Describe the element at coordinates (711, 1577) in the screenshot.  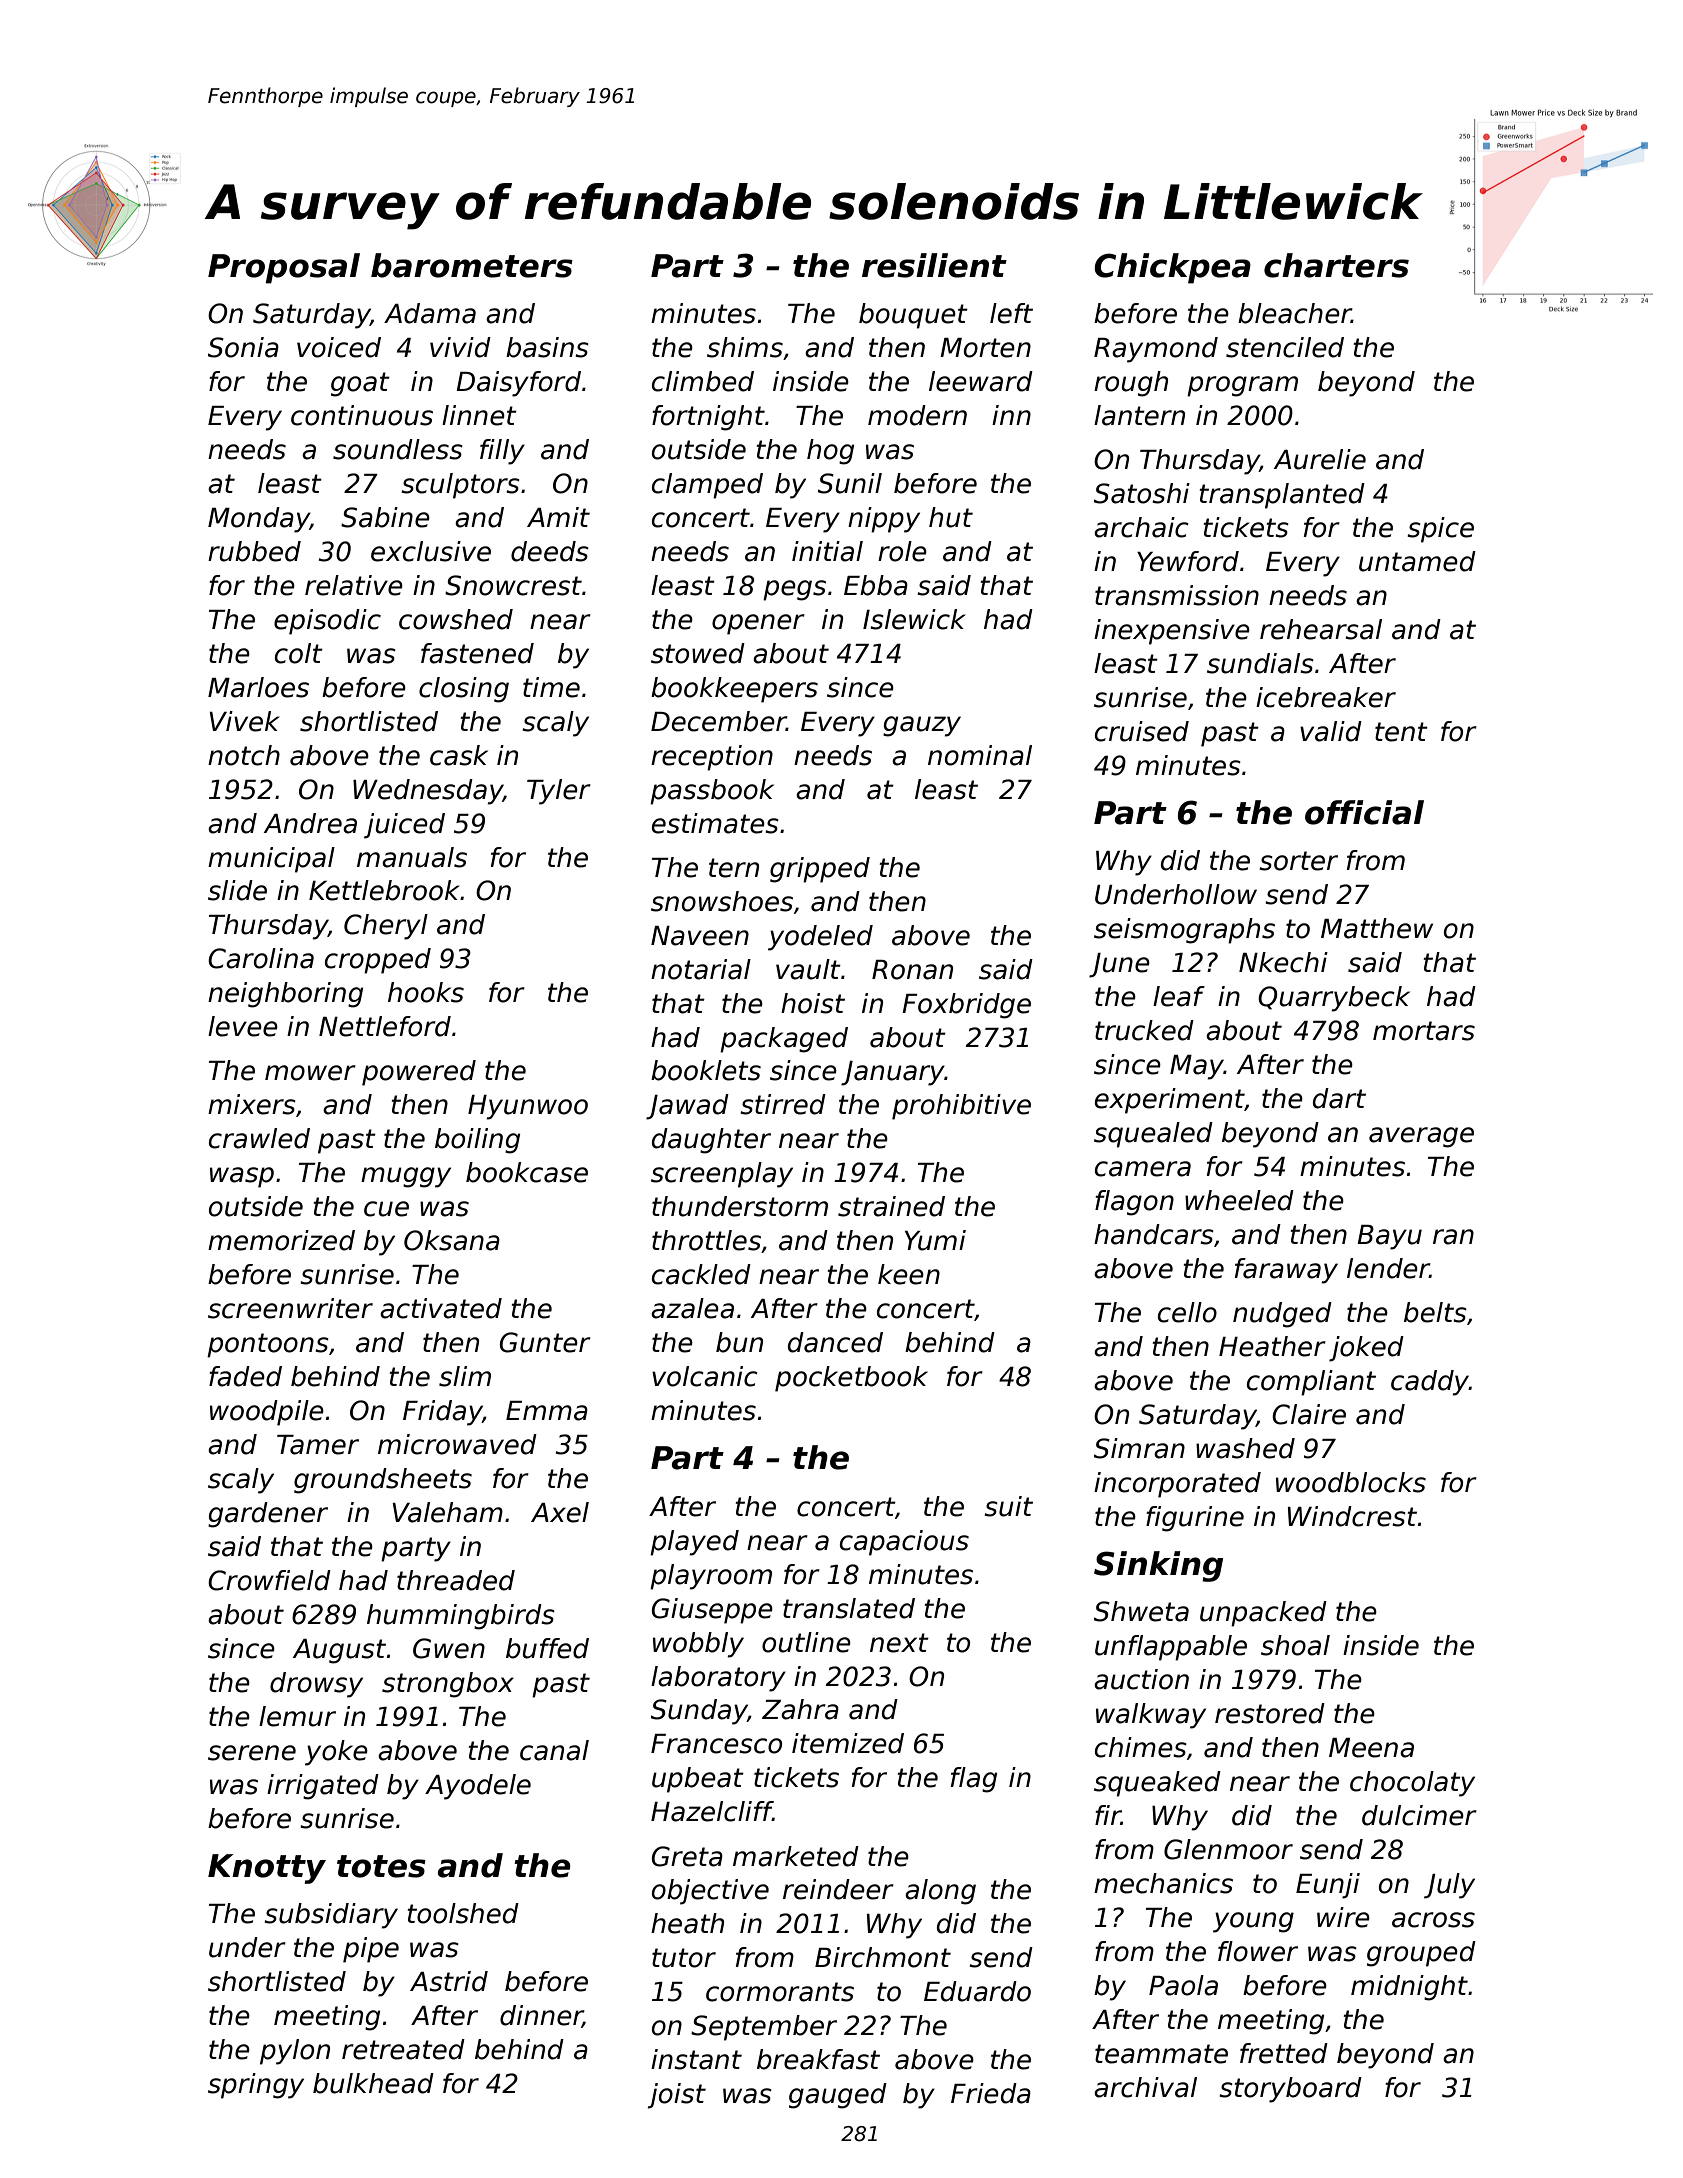
I see `playroom` at that location.
